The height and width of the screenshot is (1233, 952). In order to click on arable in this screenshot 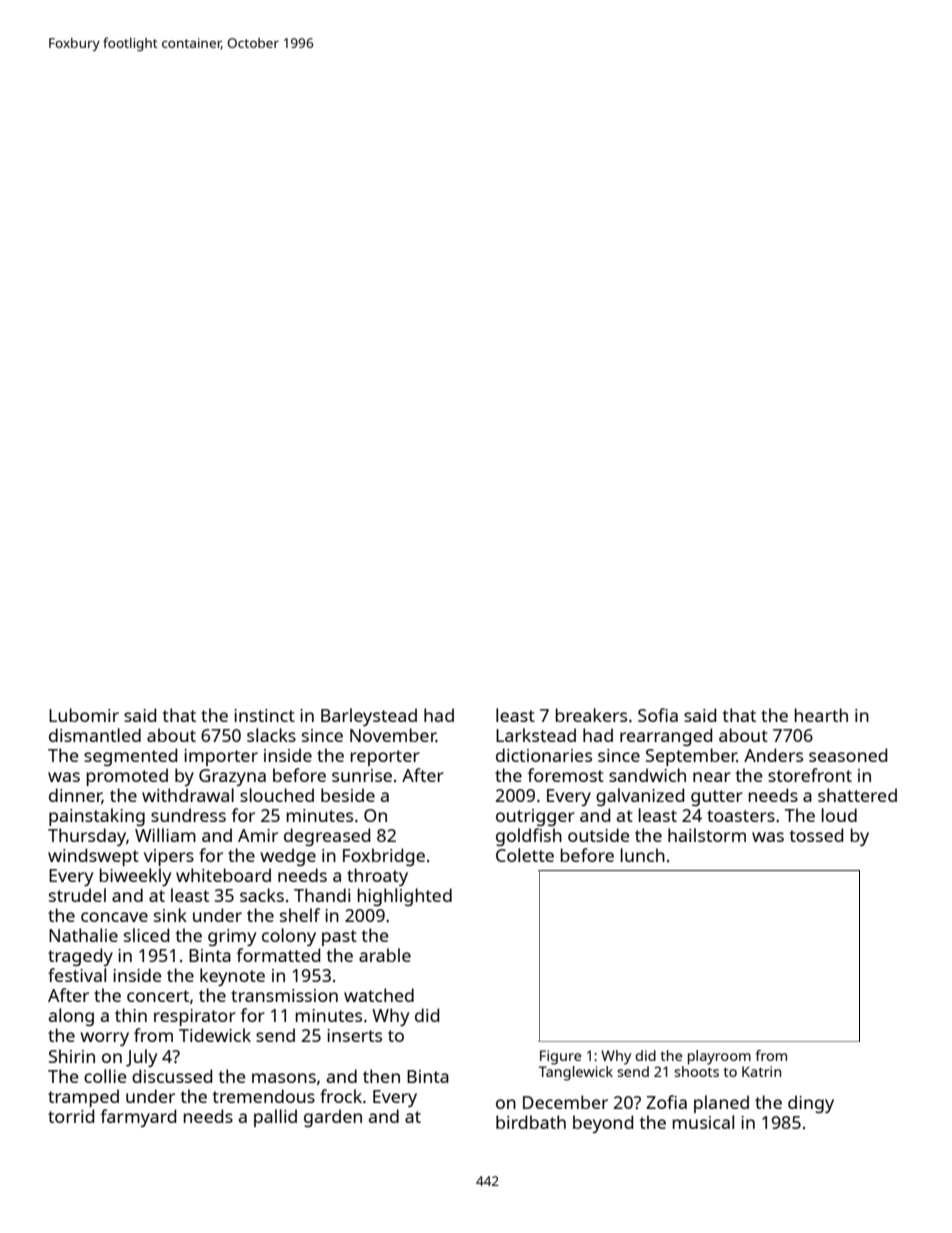, I will do `click(385, 955)`.
